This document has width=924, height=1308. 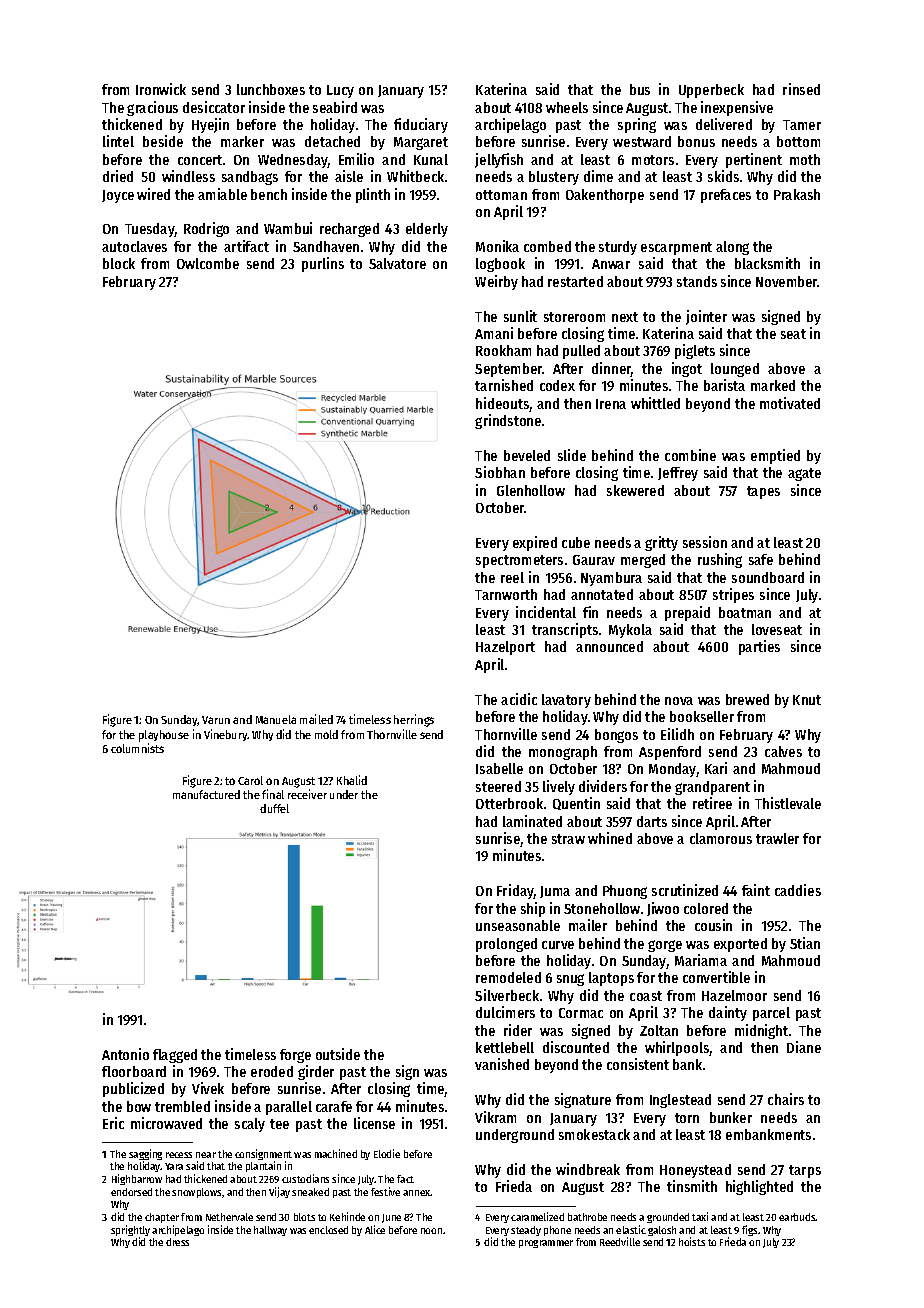 What do you see at coordinates (188, 176) in the document?
I see `windless` at bounding box center [188, 176].
